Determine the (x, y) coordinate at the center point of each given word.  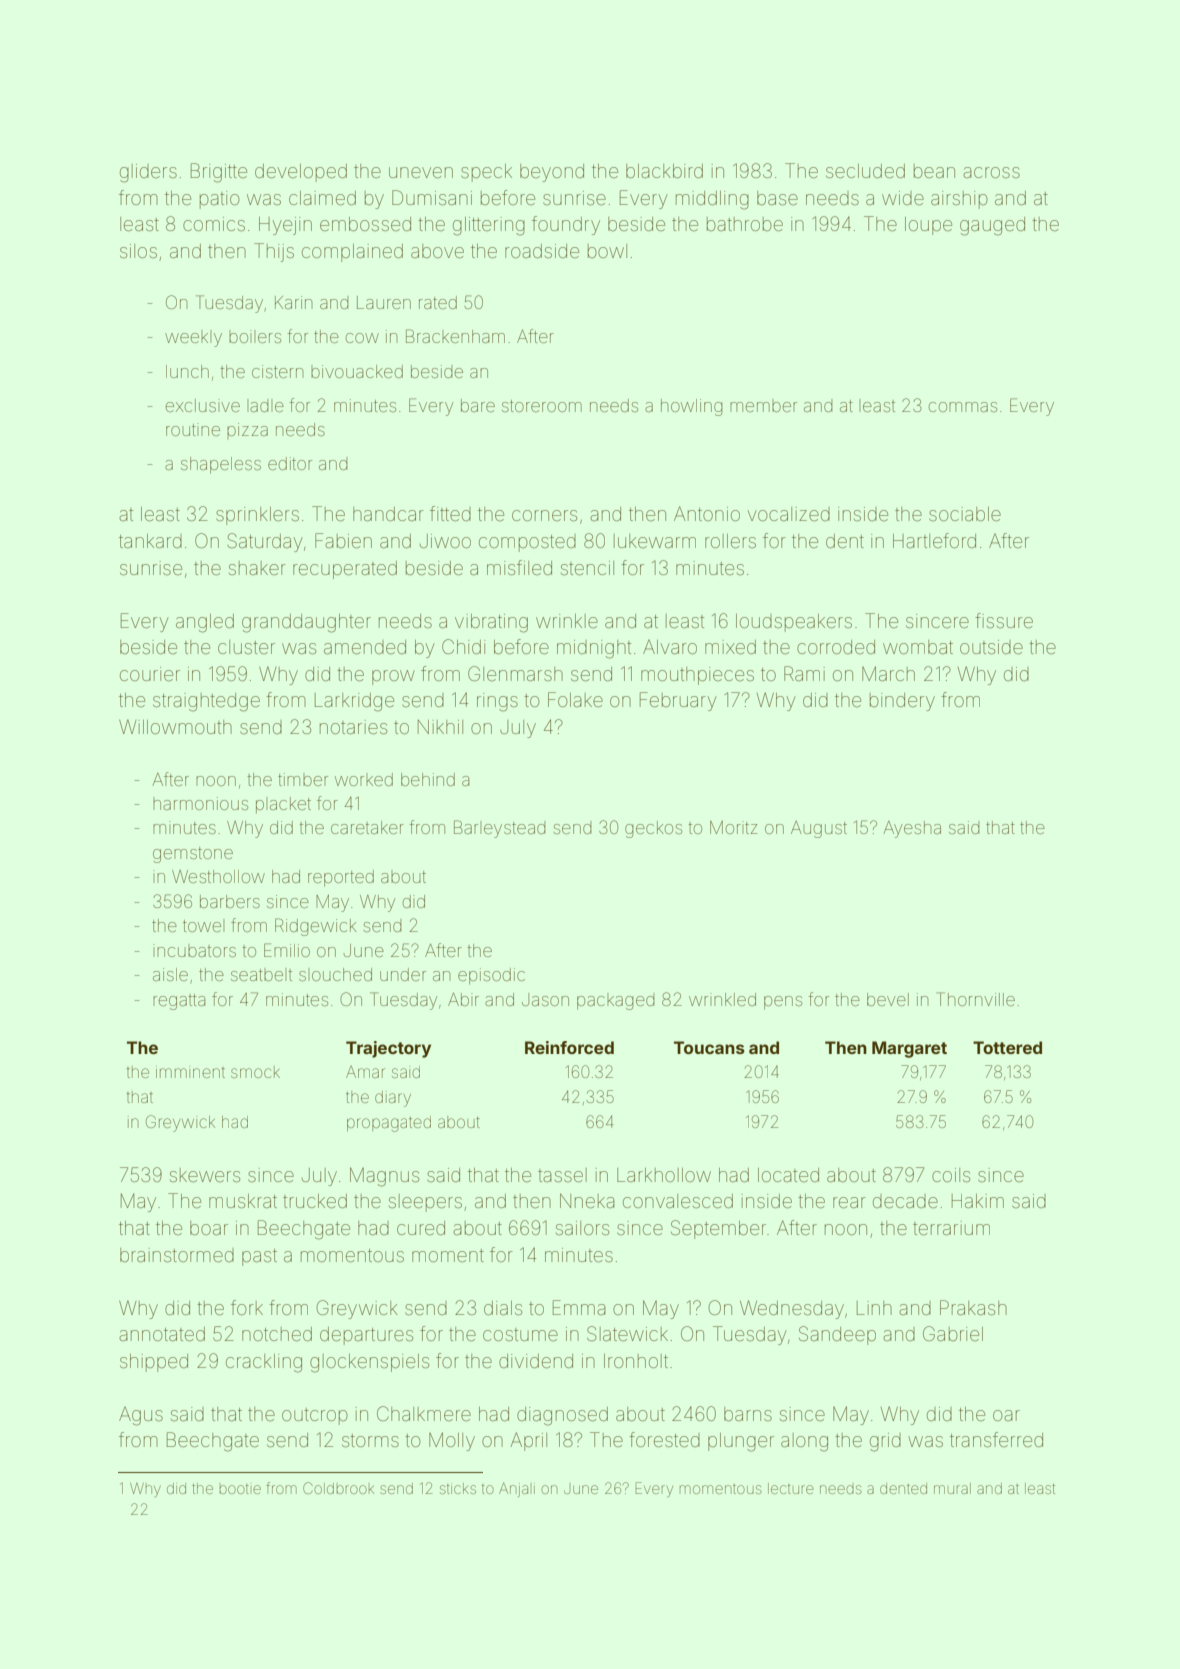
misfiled (519, 567)
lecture (791, 1488)
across (991, 172)
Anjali (517, 1490)
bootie (240, 1489)
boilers (255, 336)
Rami (804, 673)
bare (478, 405)
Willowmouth (175, 727)
